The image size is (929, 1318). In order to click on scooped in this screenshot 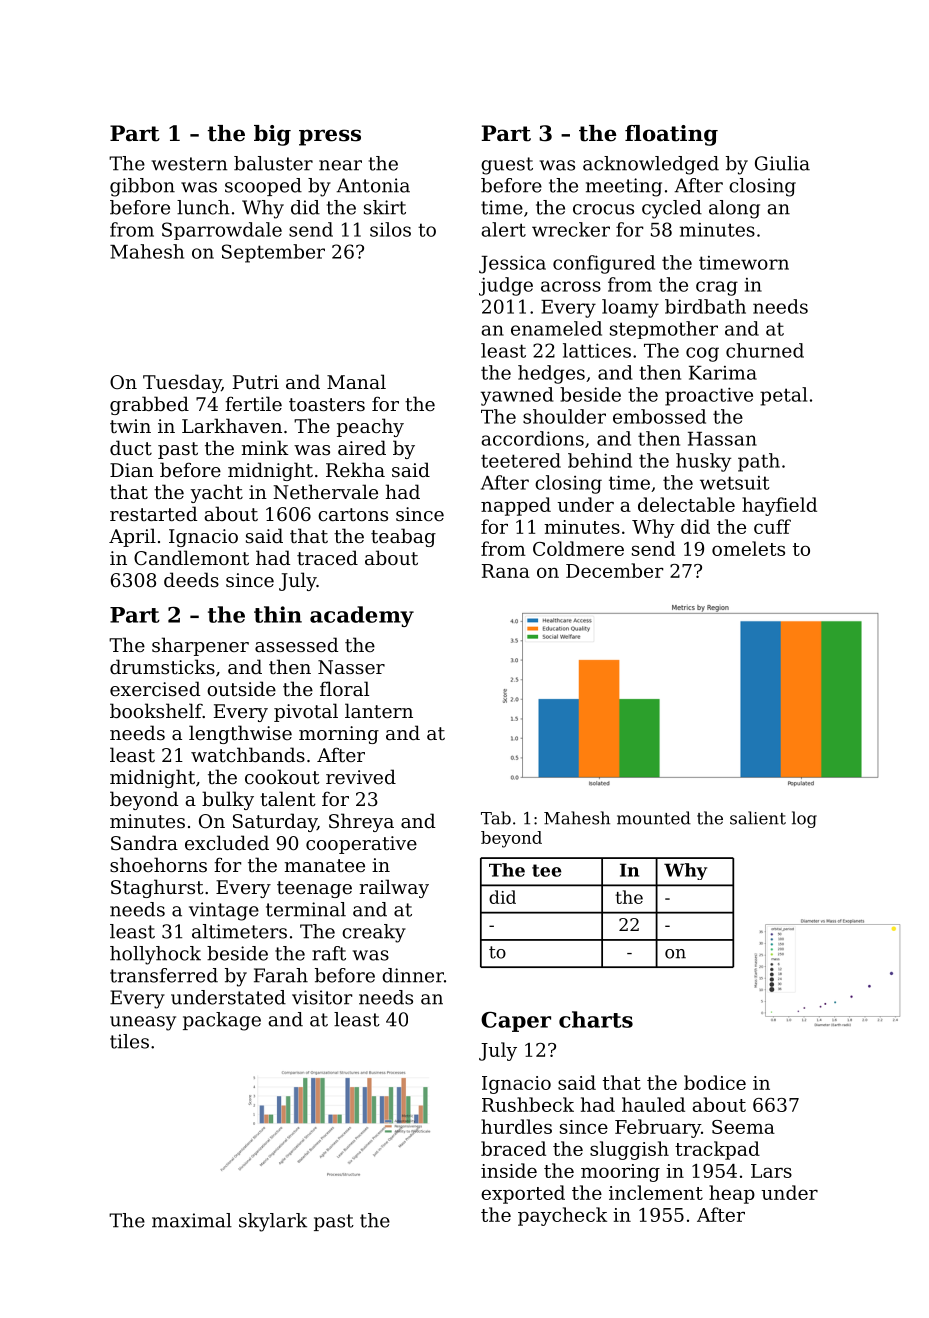, I will do `click(263, 187)`.
